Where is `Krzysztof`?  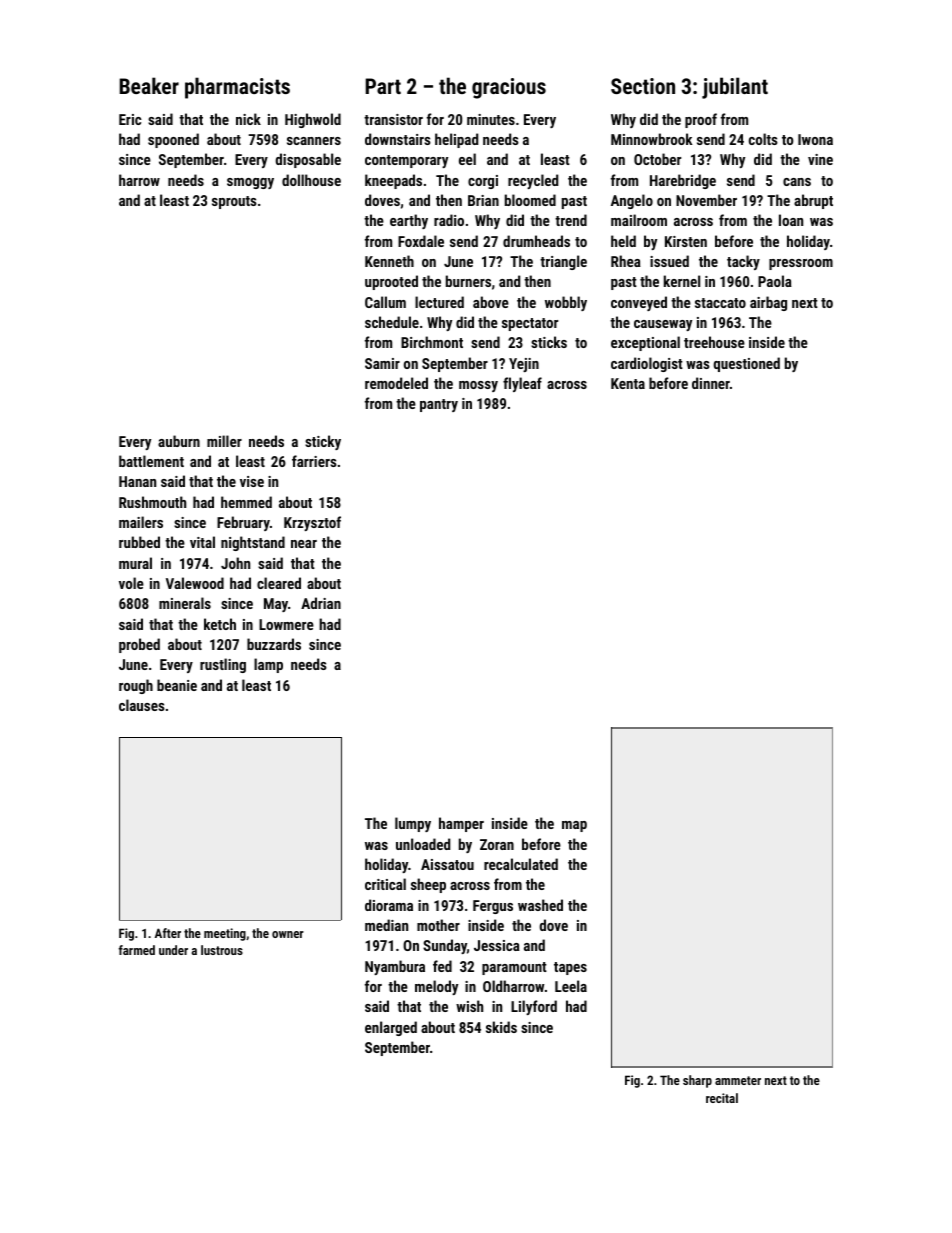
Krzysztof is located at coordinates (312, 523).
